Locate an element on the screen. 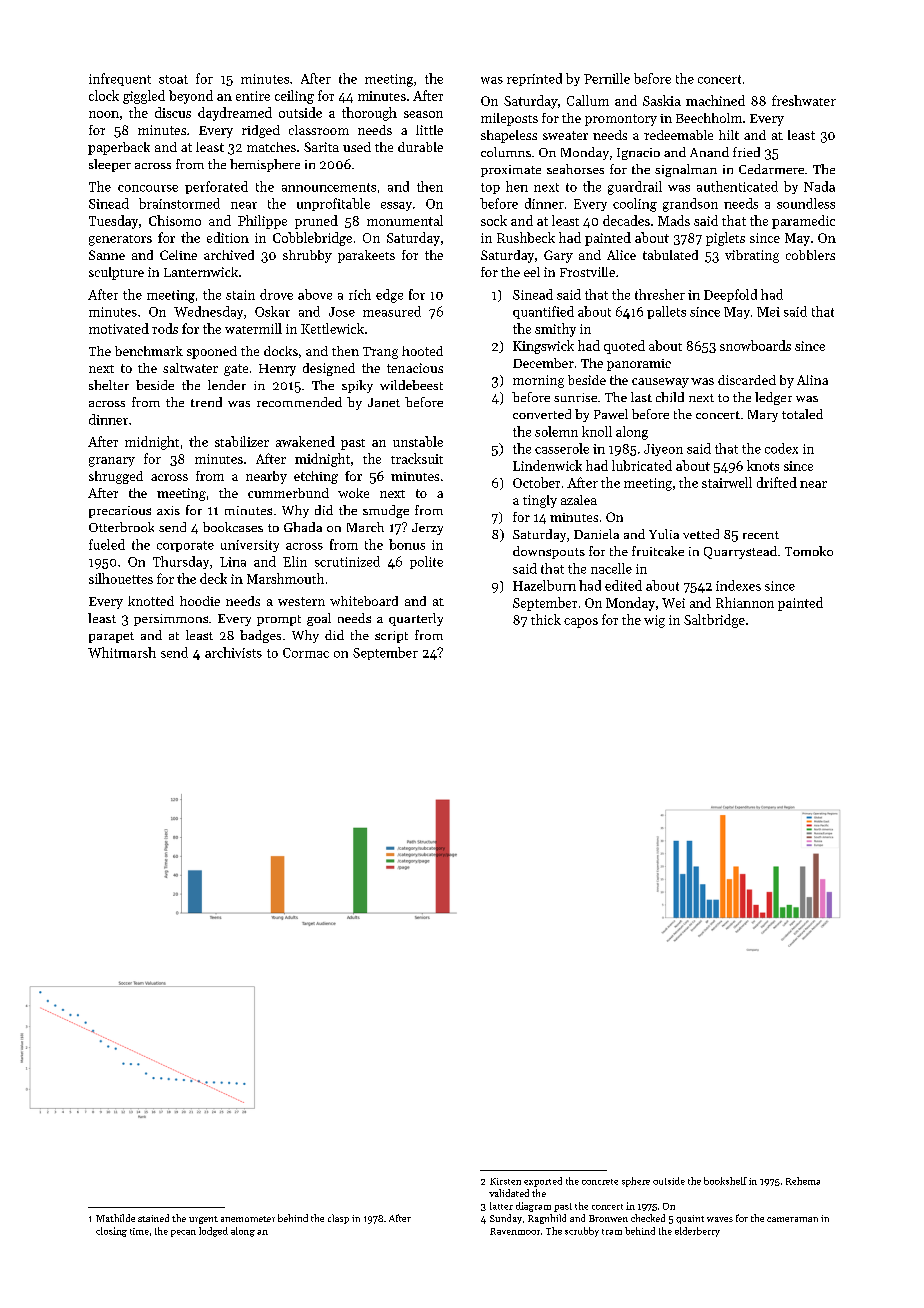 The image size is (924, 1308). machined is located at coordinates (715, 100).
